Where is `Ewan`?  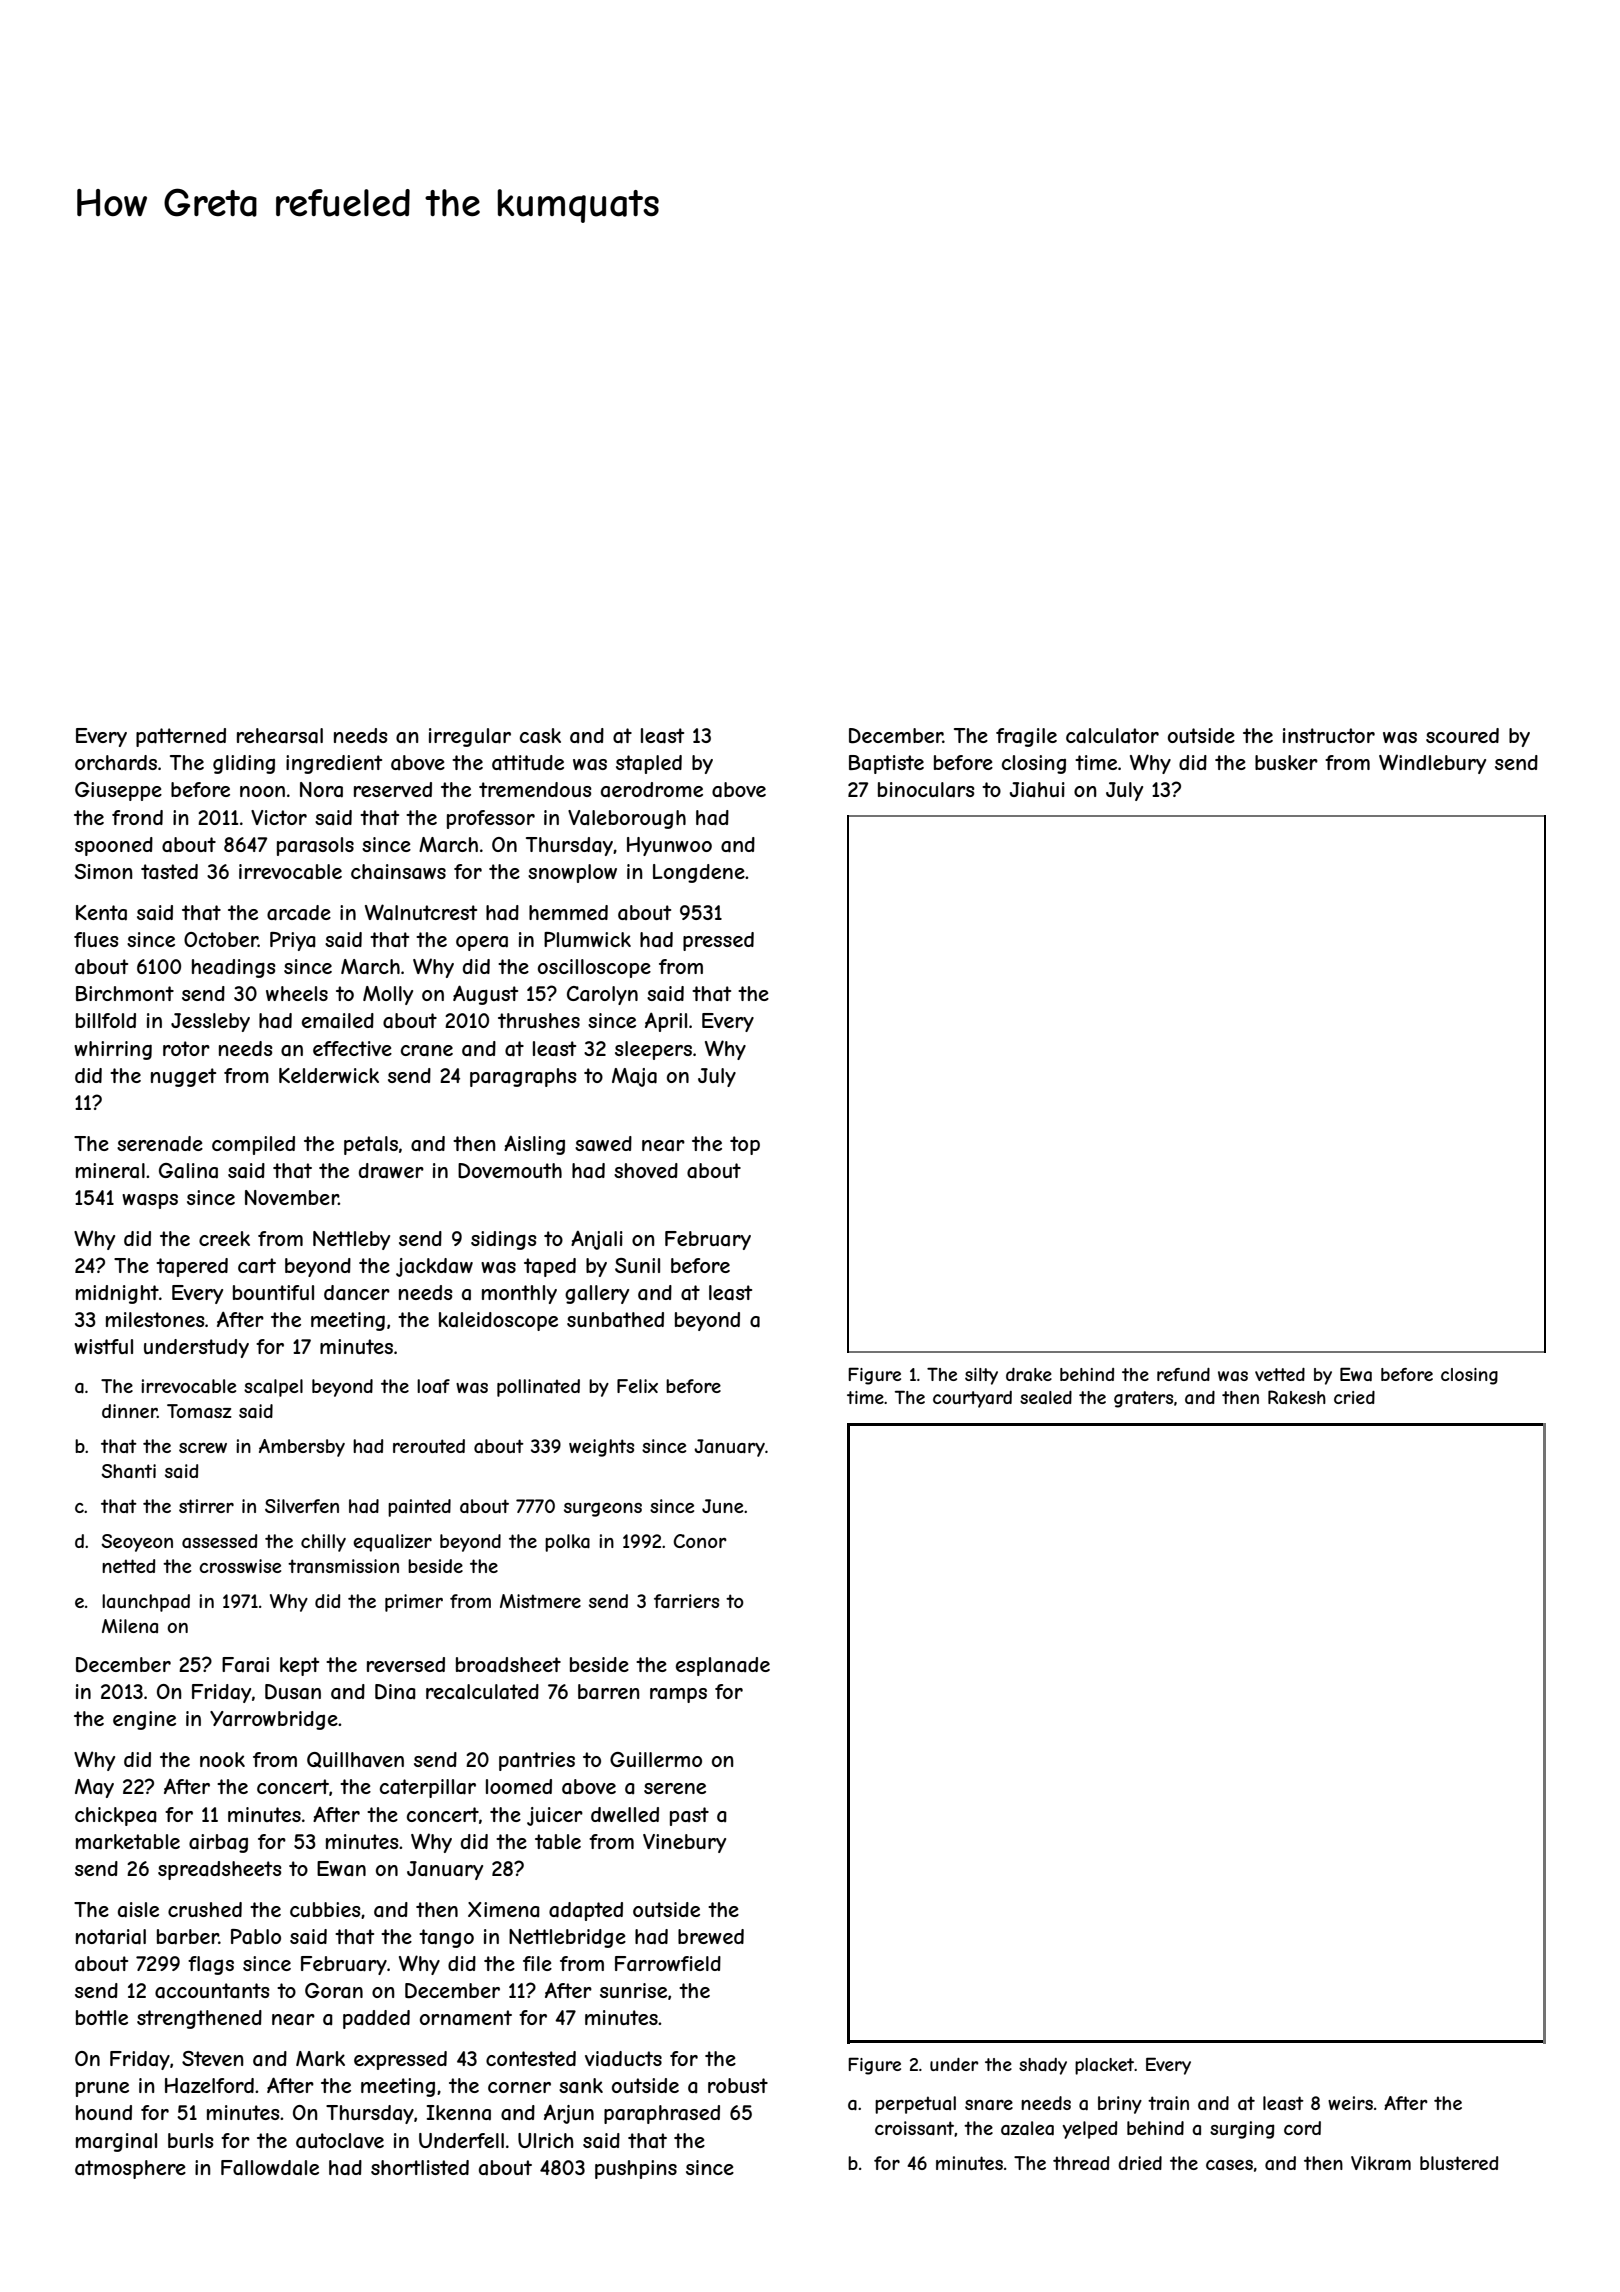
Ewan is located at coordinates (341, 1868).
